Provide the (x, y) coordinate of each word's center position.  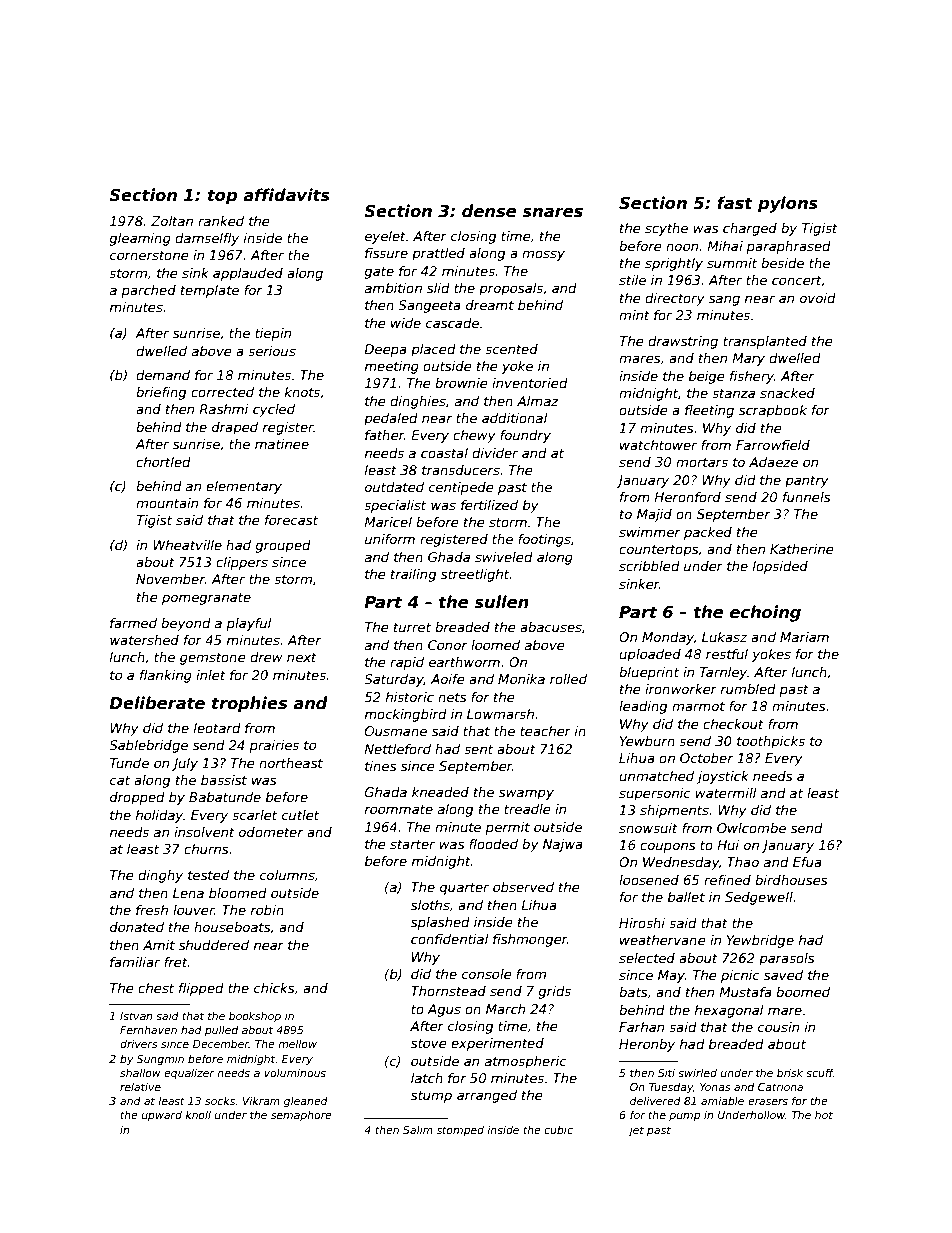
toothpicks (771, 742)
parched (149, 291)
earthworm (464, 662)
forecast (291, 520)
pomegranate (206, 598)
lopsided (780, 567)
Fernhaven (148, 1030)
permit (508, 828)
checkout (733, 724)
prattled (438, 254)
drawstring (683, 342)
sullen (501, 602)
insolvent (204, 832)
